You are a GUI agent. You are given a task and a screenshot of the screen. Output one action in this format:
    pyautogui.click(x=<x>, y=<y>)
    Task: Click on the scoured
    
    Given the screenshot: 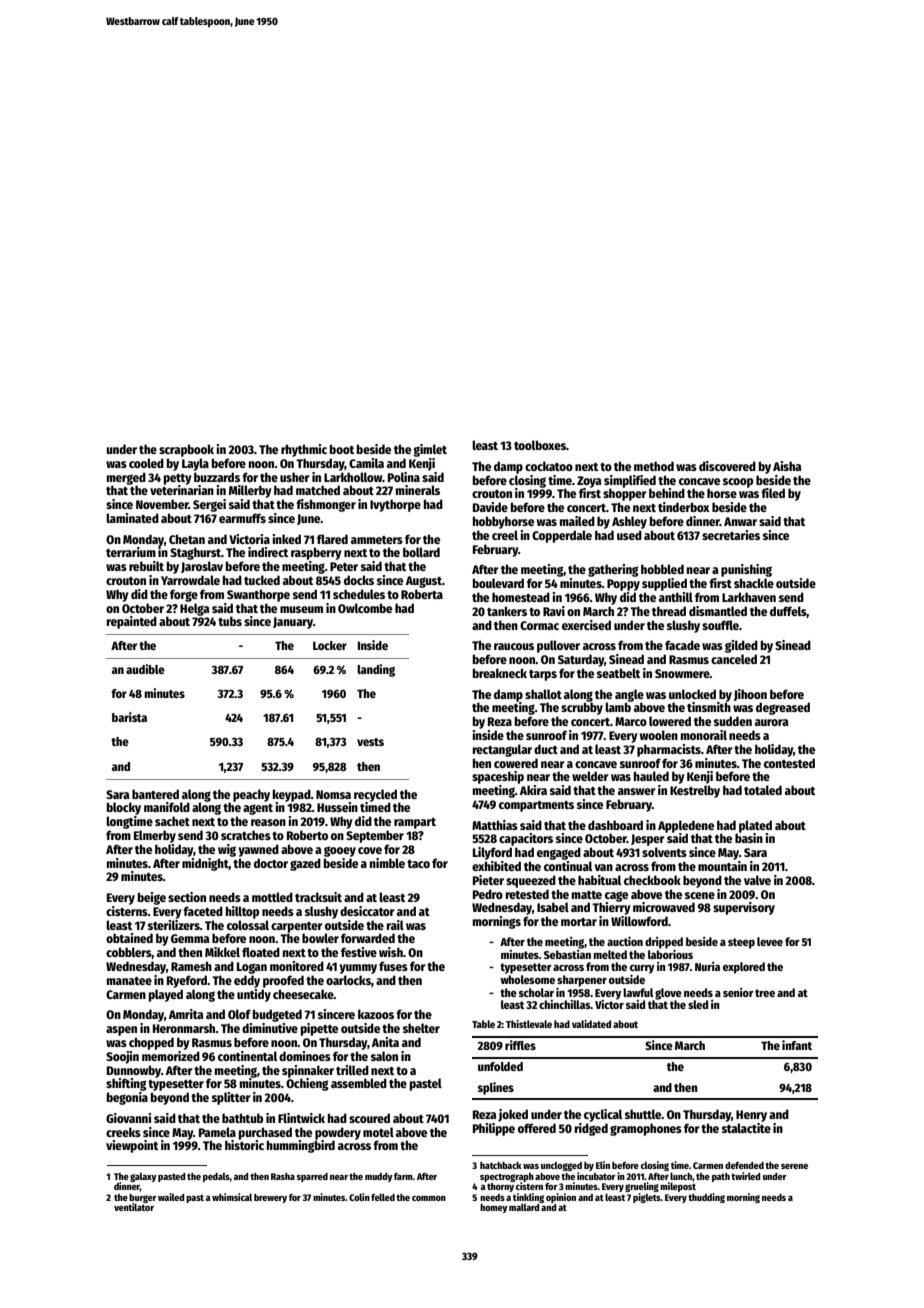 What is the action you would take?
    pyautogui.click(x=369, y=1118)
